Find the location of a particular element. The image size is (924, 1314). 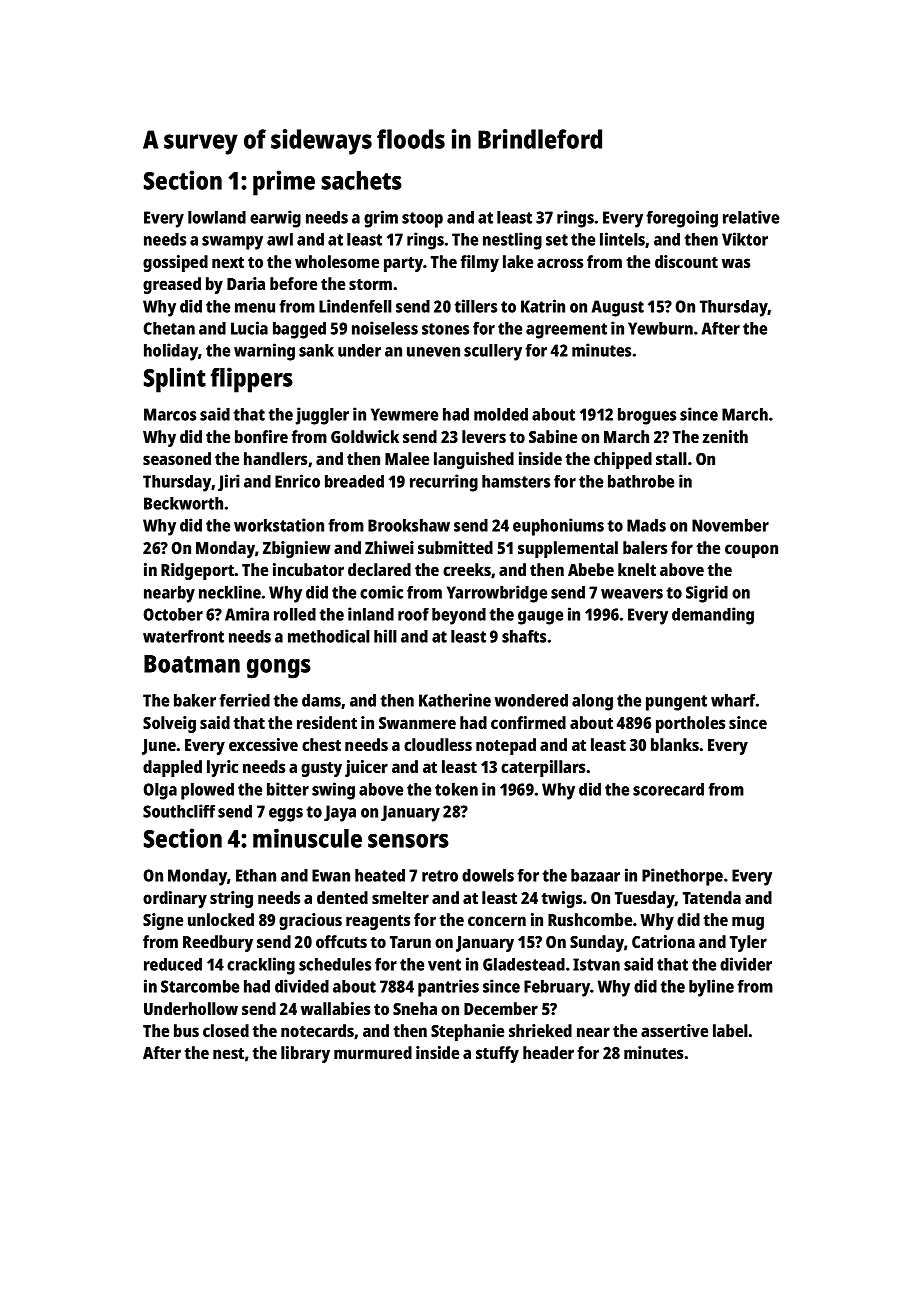

prime is located at coordinates (284, 183).
